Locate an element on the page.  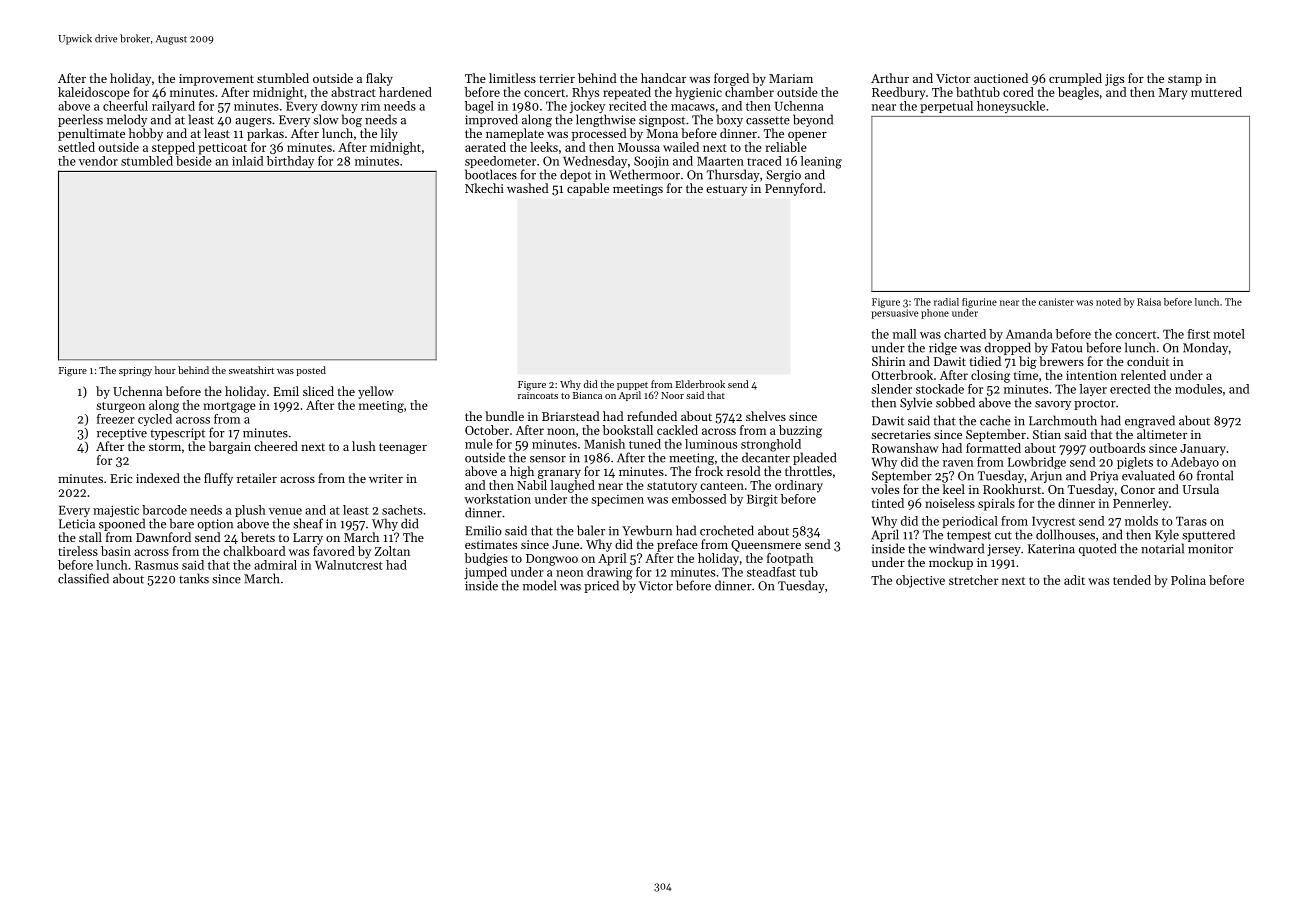
option is located at coordinates (215, 525).
